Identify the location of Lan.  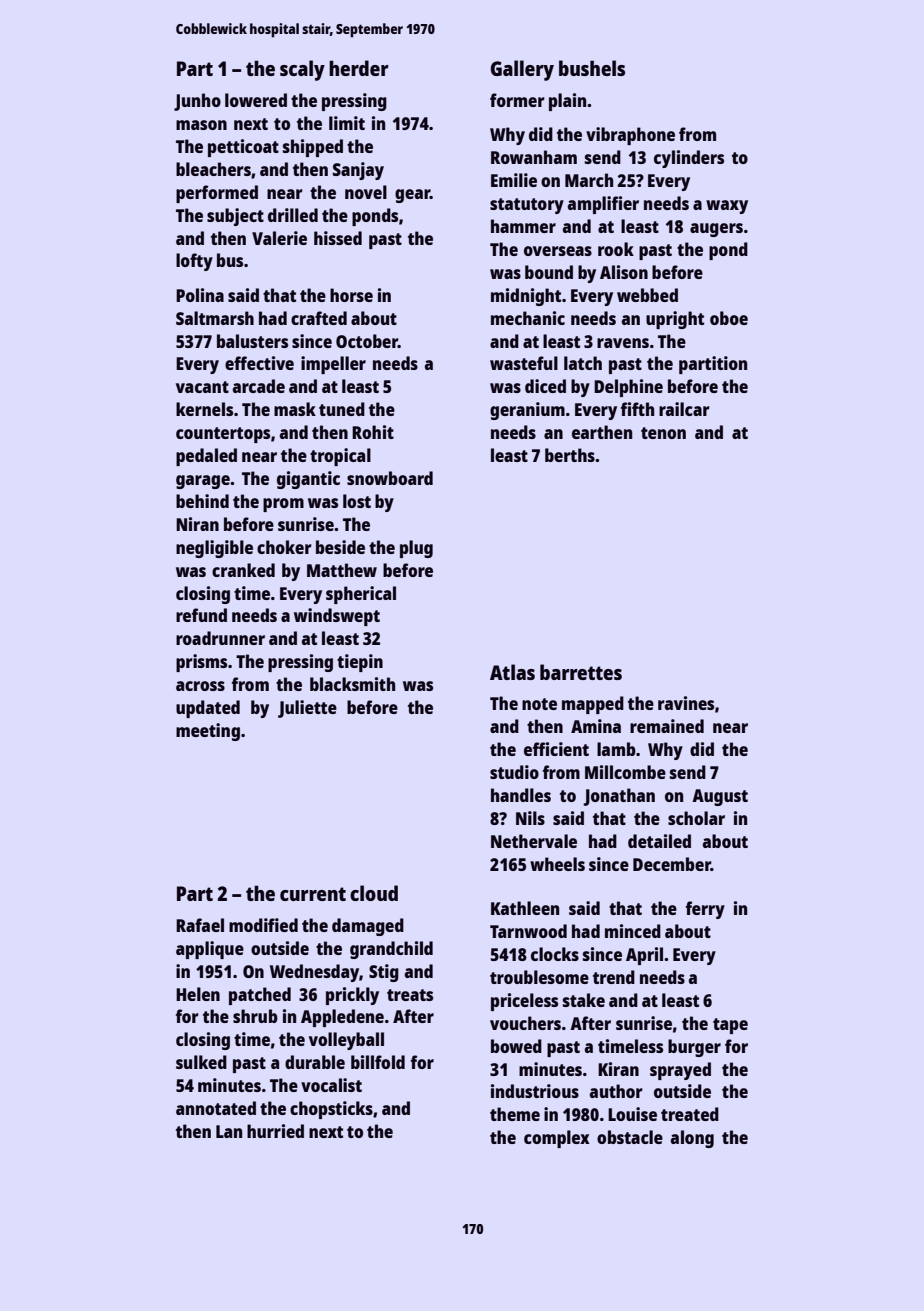
(229, 1131).
